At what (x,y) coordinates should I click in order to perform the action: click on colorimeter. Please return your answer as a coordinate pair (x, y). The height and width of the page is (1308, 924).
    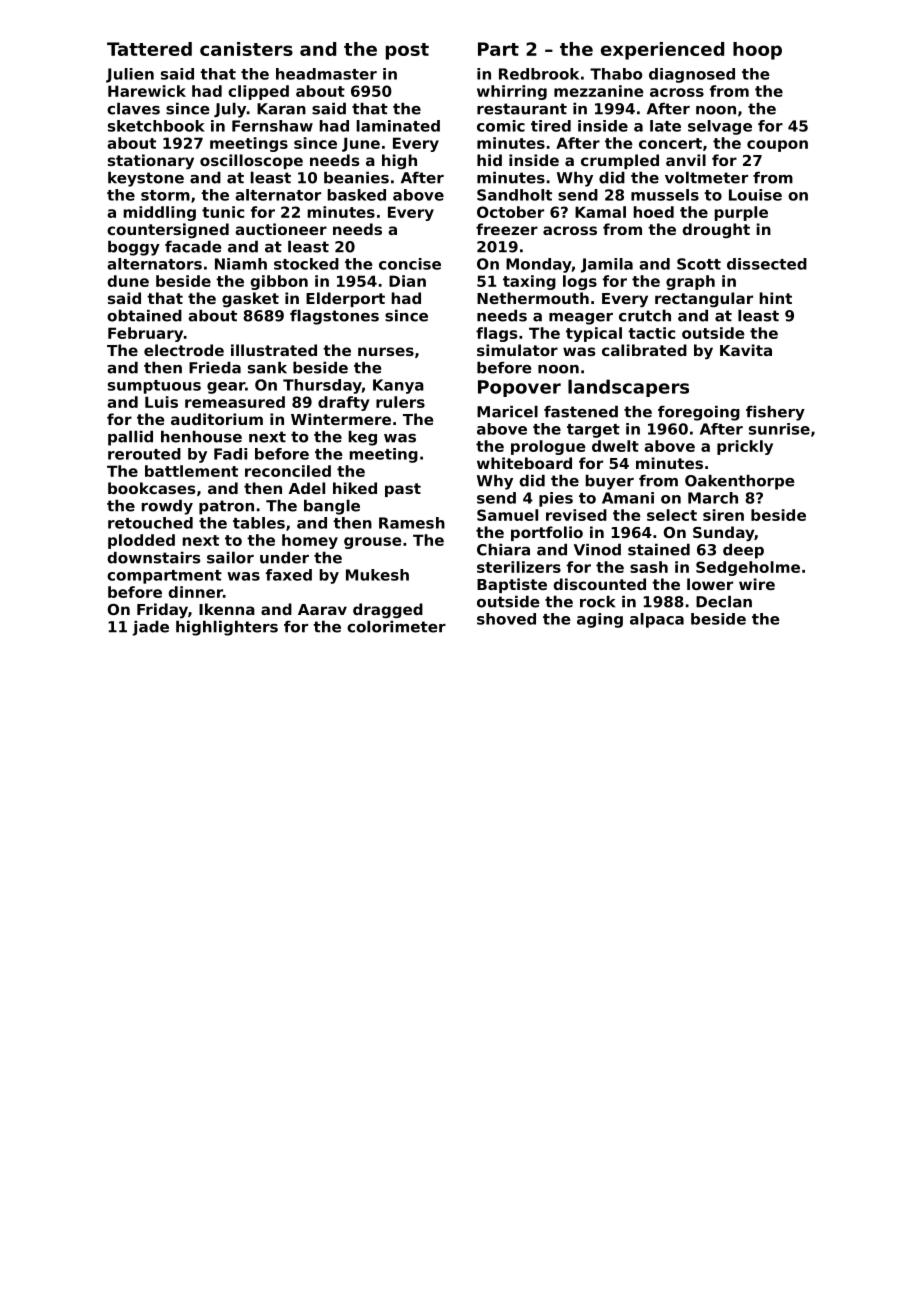
    Looking at the image, I should click on (396, 626).
